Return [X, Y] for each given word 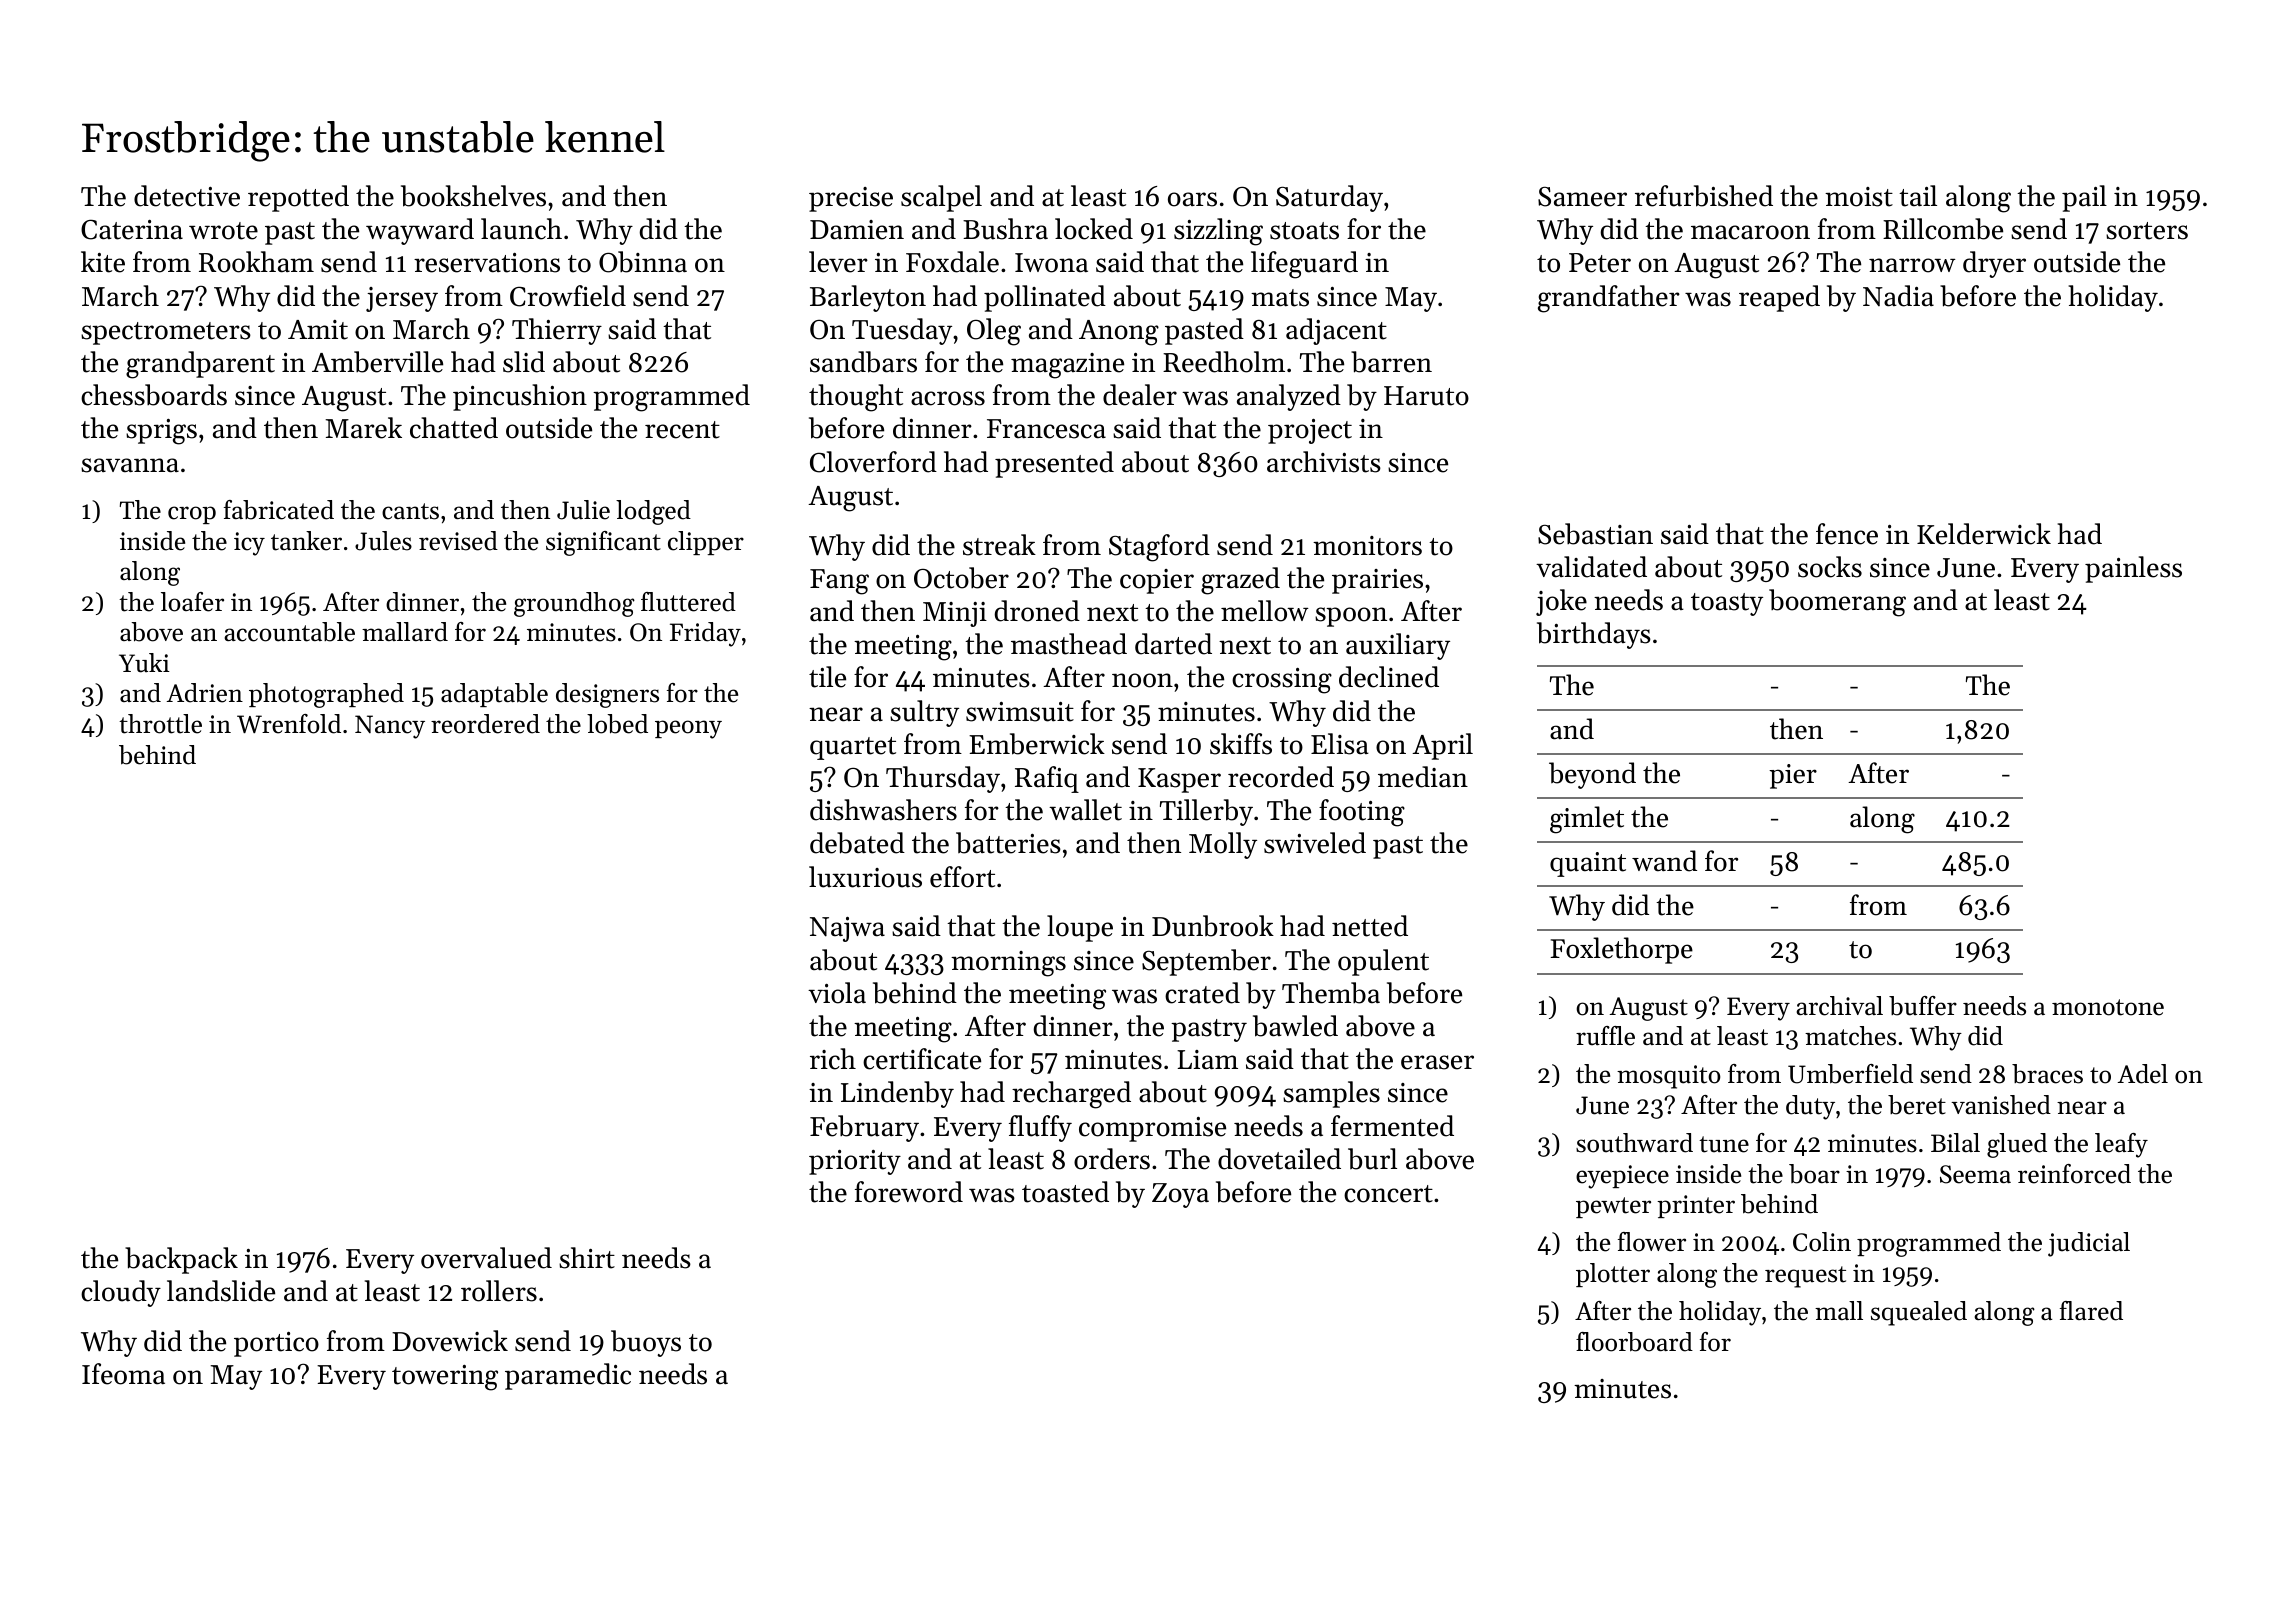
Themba [1331, 993]
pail [2084, 198]
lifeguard [1304, 265]
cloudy [121, 1293]
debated [857, 843]
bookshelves [473, 196]
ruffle [1605, 1036]
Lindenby [897, 1094]
